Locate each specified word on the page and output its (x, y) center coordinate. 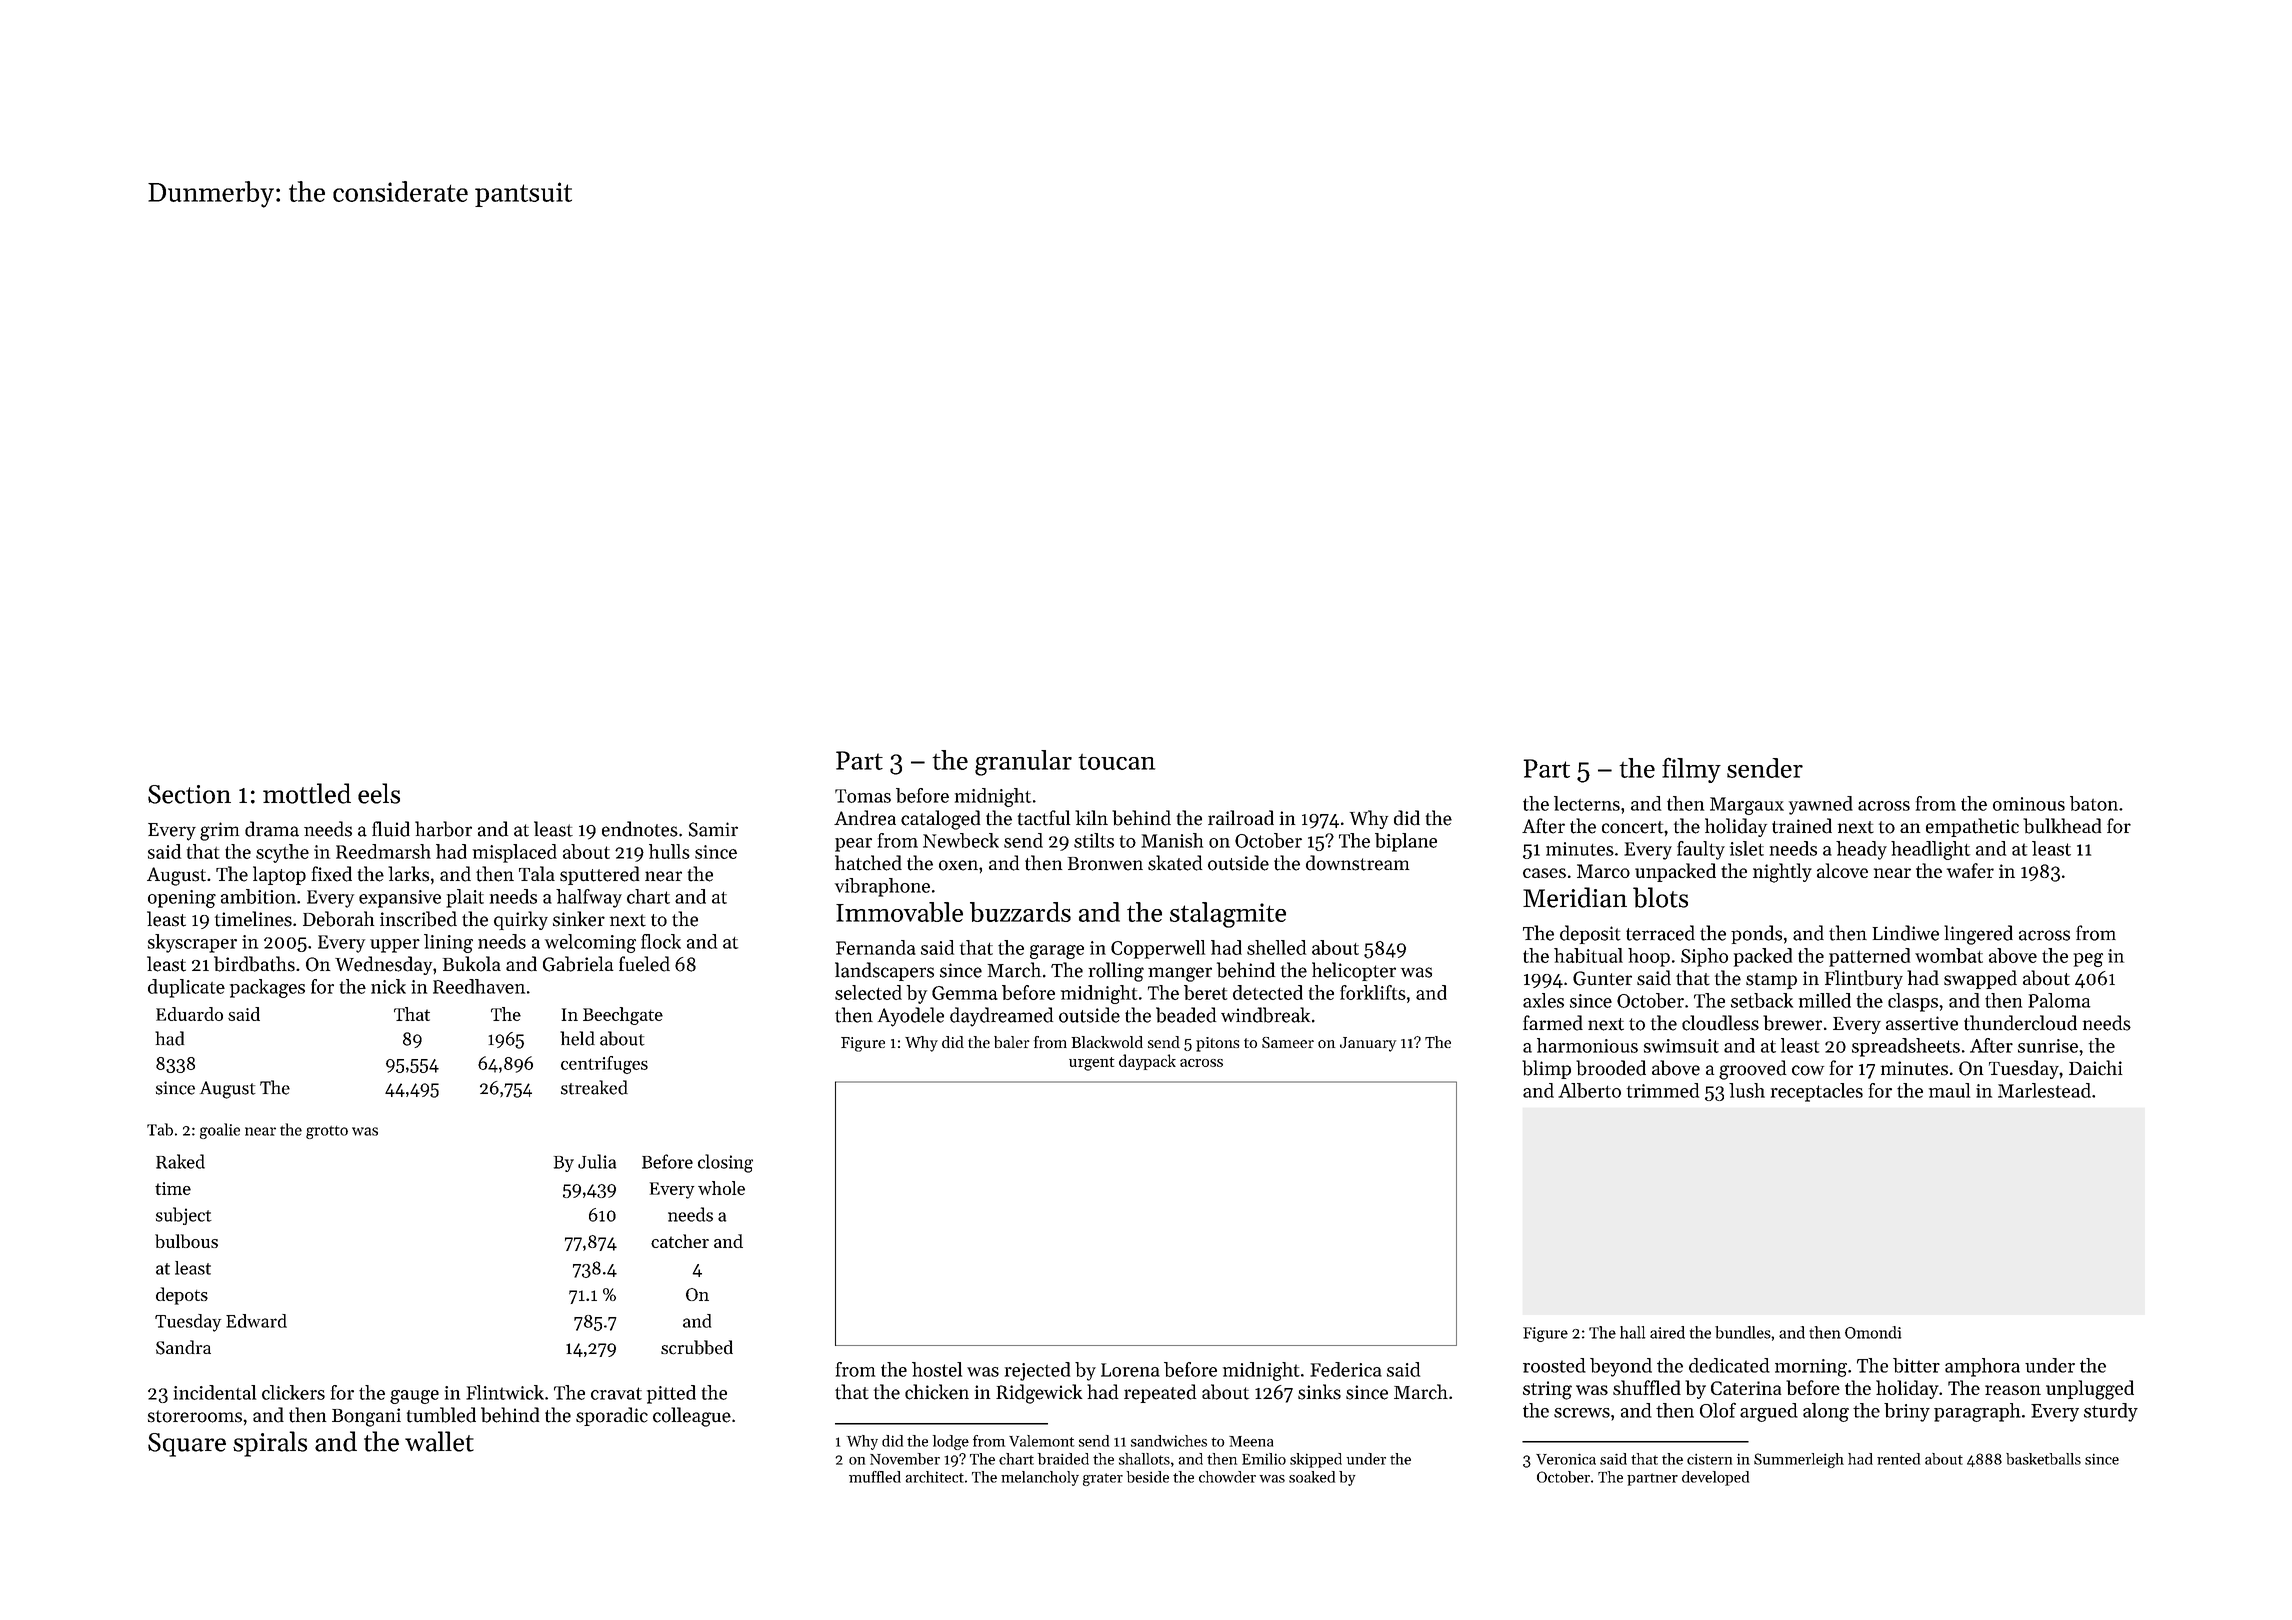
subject (184, 1216)
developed (1715, 1478)
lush (1747, 1090)
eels (379, 793)
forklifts (1373, 992)
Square (187, 1445)
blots (1660, 897)
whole (721, 1188)
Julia (597, 1161)
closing (725, 1163)
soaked (1312, 1477)
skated (1175, 863)
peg (2088, 960)
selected (868, 992)
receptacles (1817, 1092)
